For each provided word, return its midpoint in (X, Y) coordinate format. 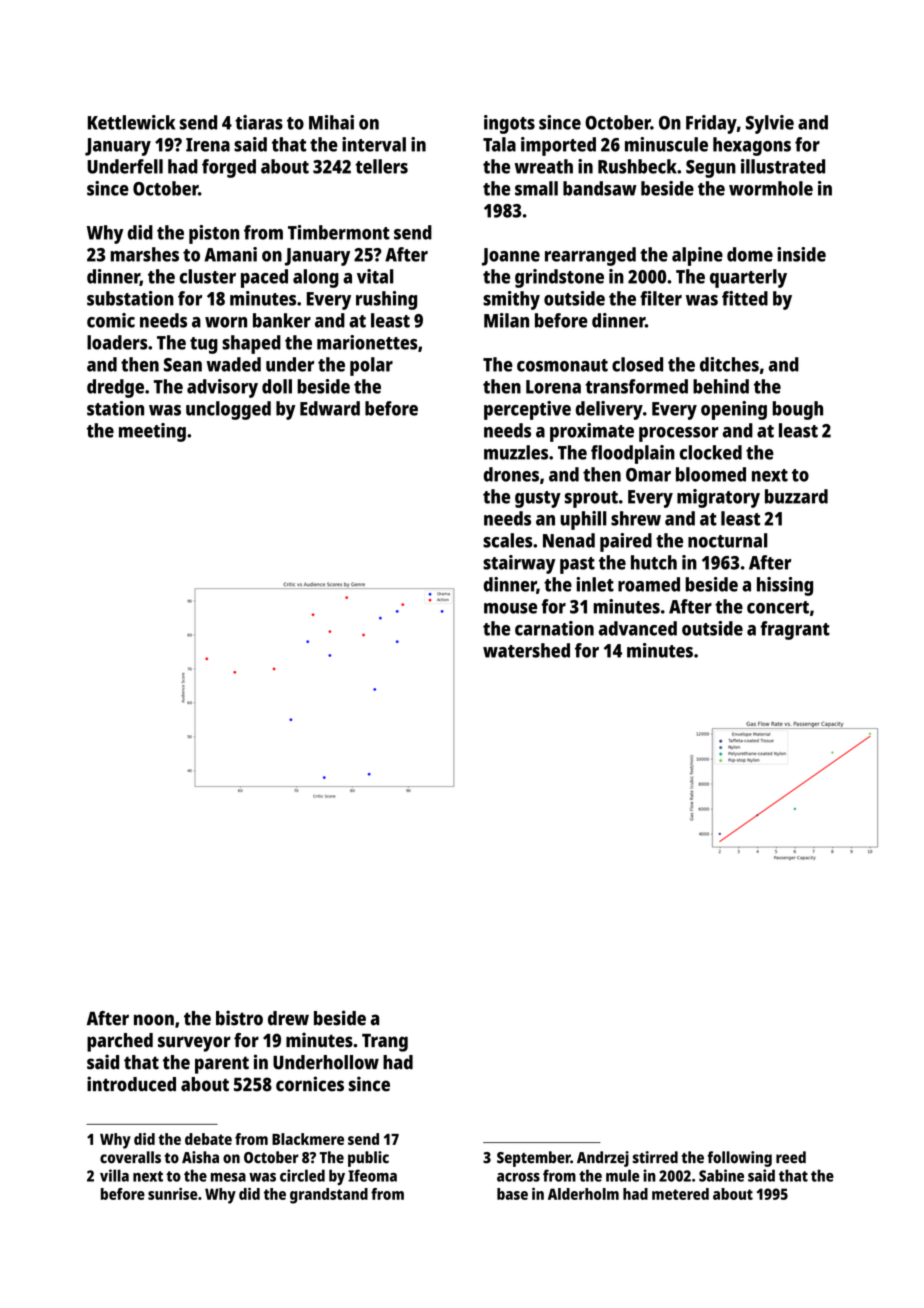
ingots (509, 124)
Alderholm (583, 1194)
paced (264, 278)
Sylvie (770, 124)
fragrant (795, 630)
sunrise (173, 1193)
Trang (385, 1043)
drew (288, 1018)
